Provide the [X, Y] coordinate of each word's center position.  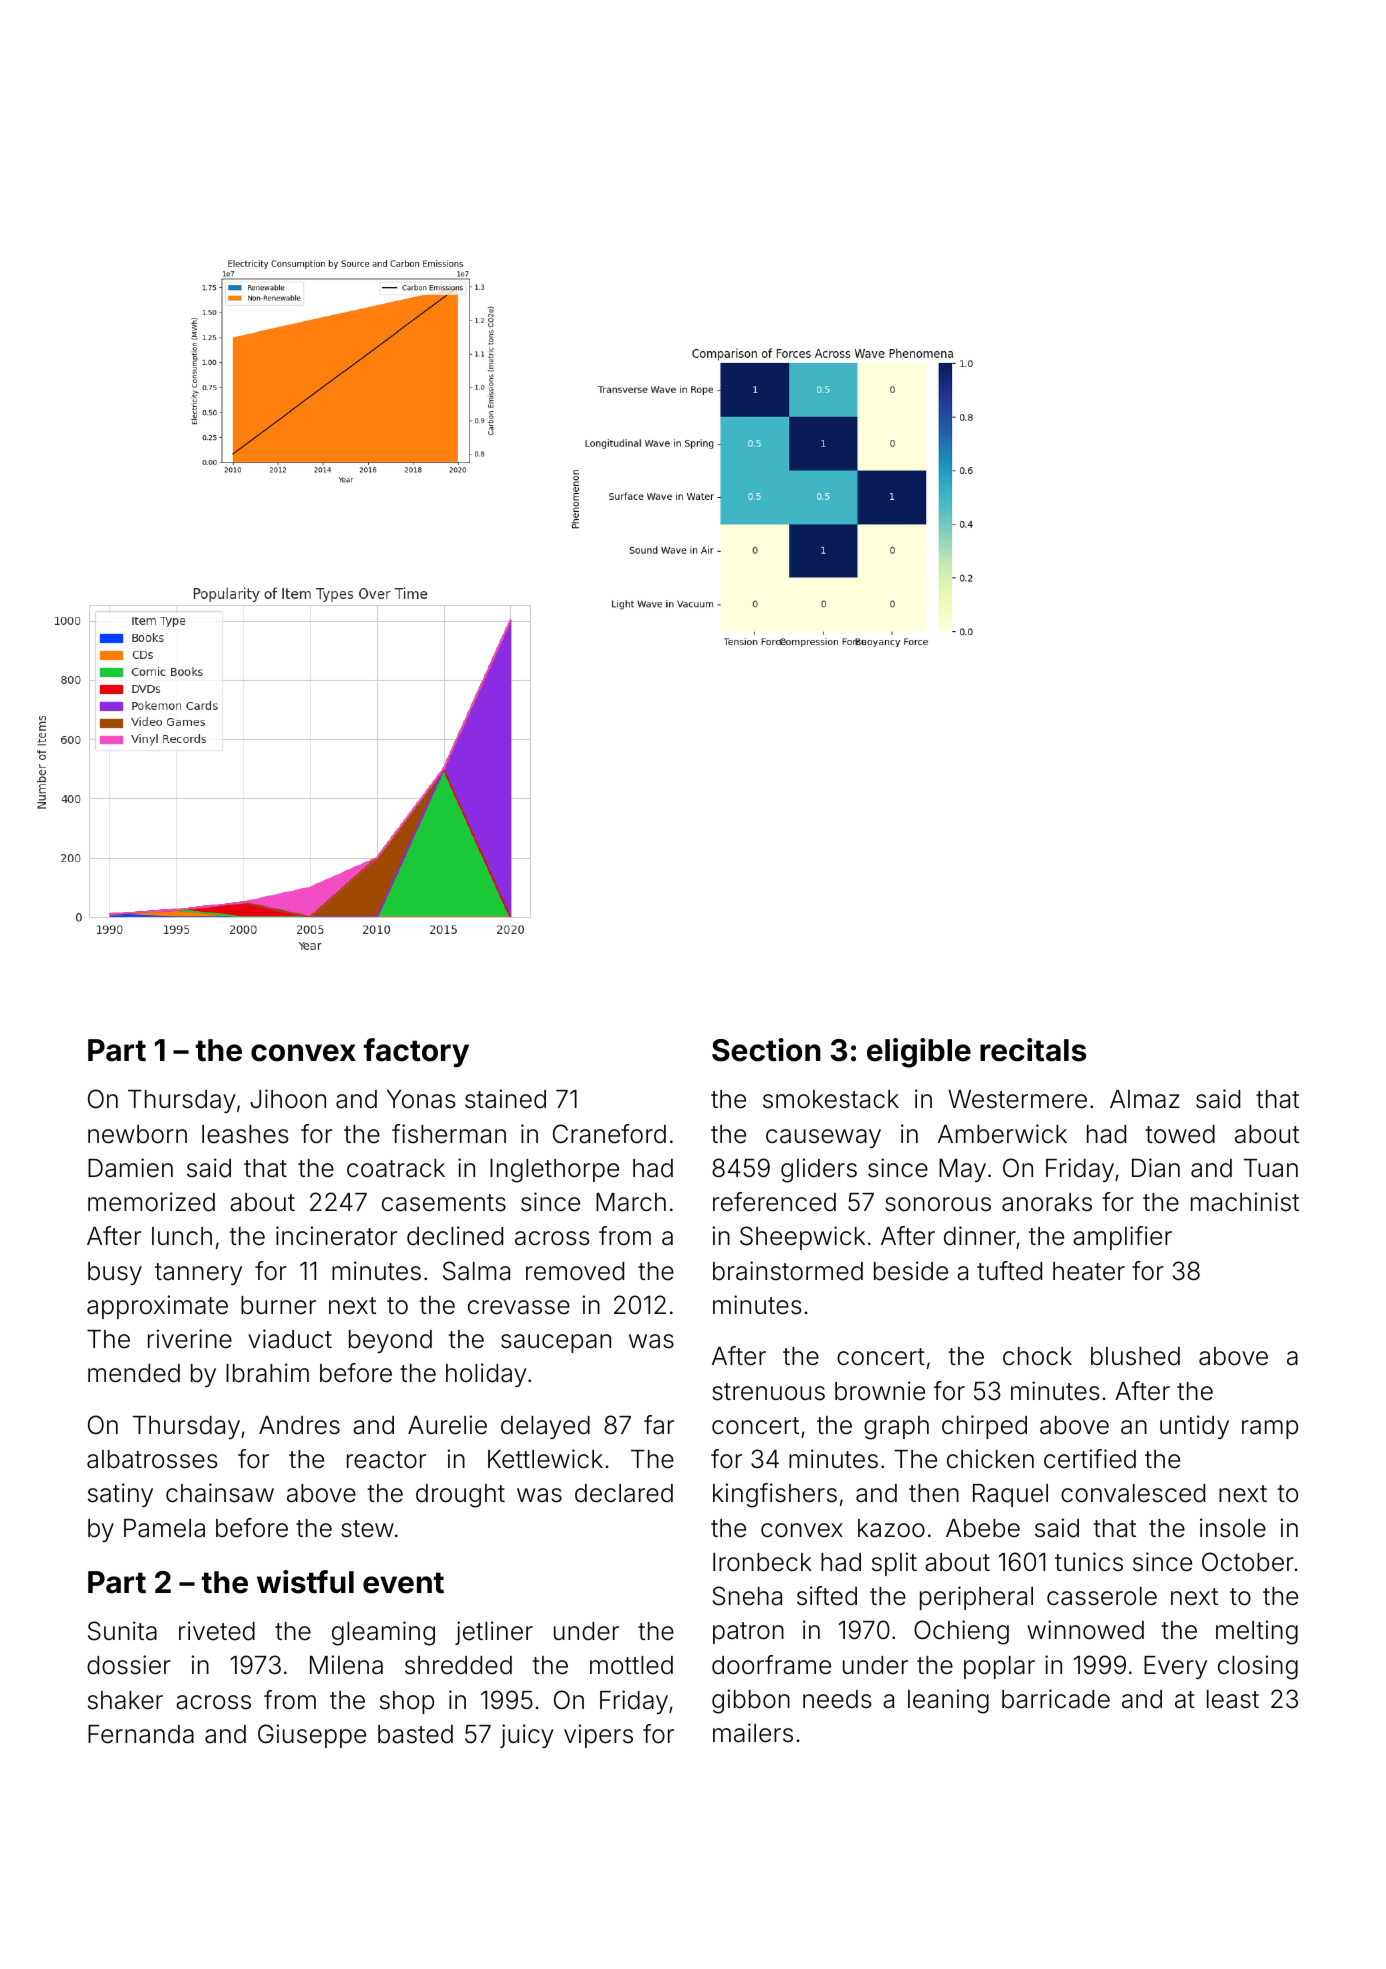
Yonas [421, 1099]
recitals [1033, 1050]
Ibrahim [267, 1373]
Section [766, 1050]
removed [575, 1271]
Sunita [122, 1631]
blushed [1135, 1356]
